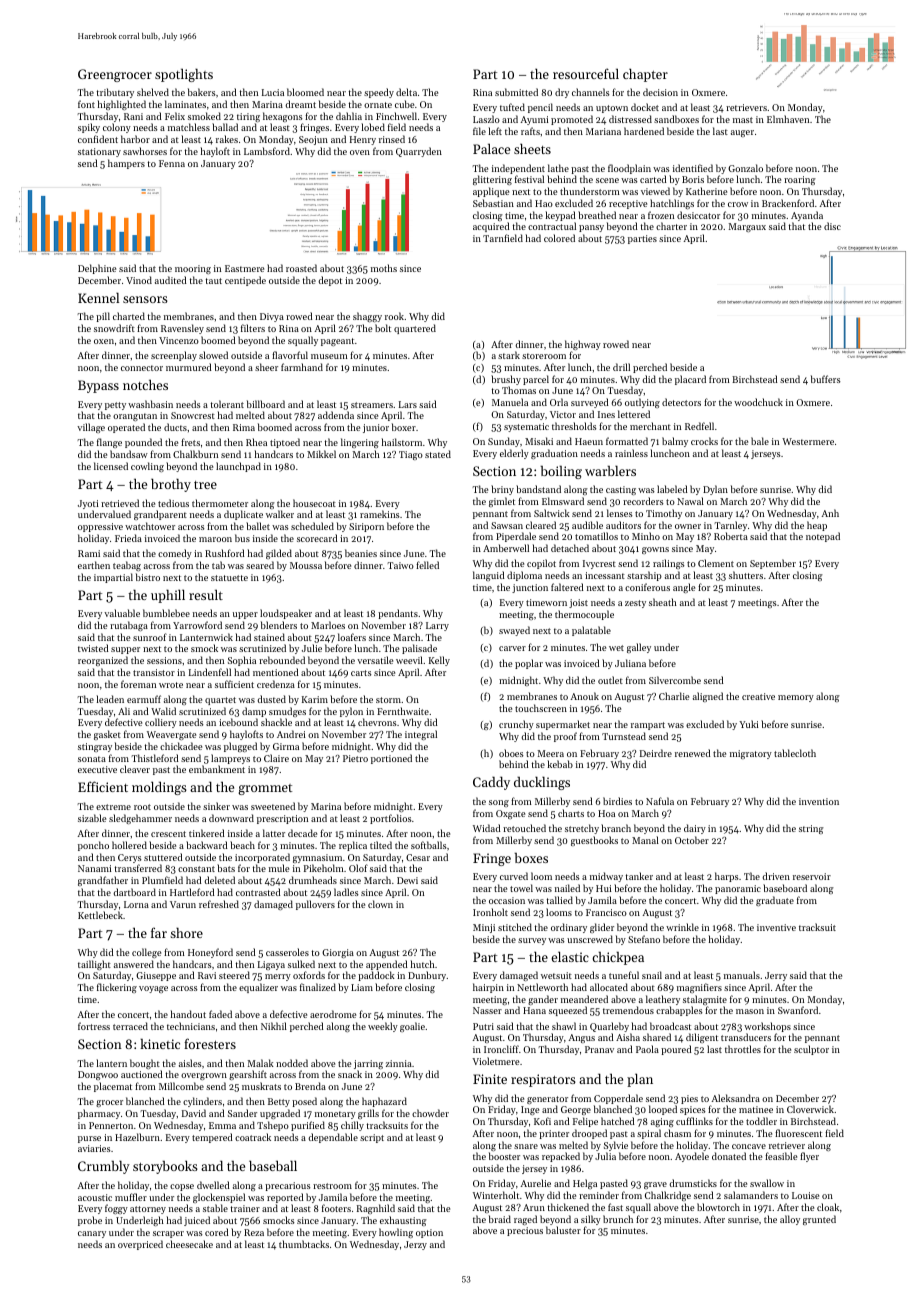 The height and width of the image is (1308, 924). What do you see at coordinates (93, 846) in the image?
I see `poncho` at bounding box center [93, 846].
